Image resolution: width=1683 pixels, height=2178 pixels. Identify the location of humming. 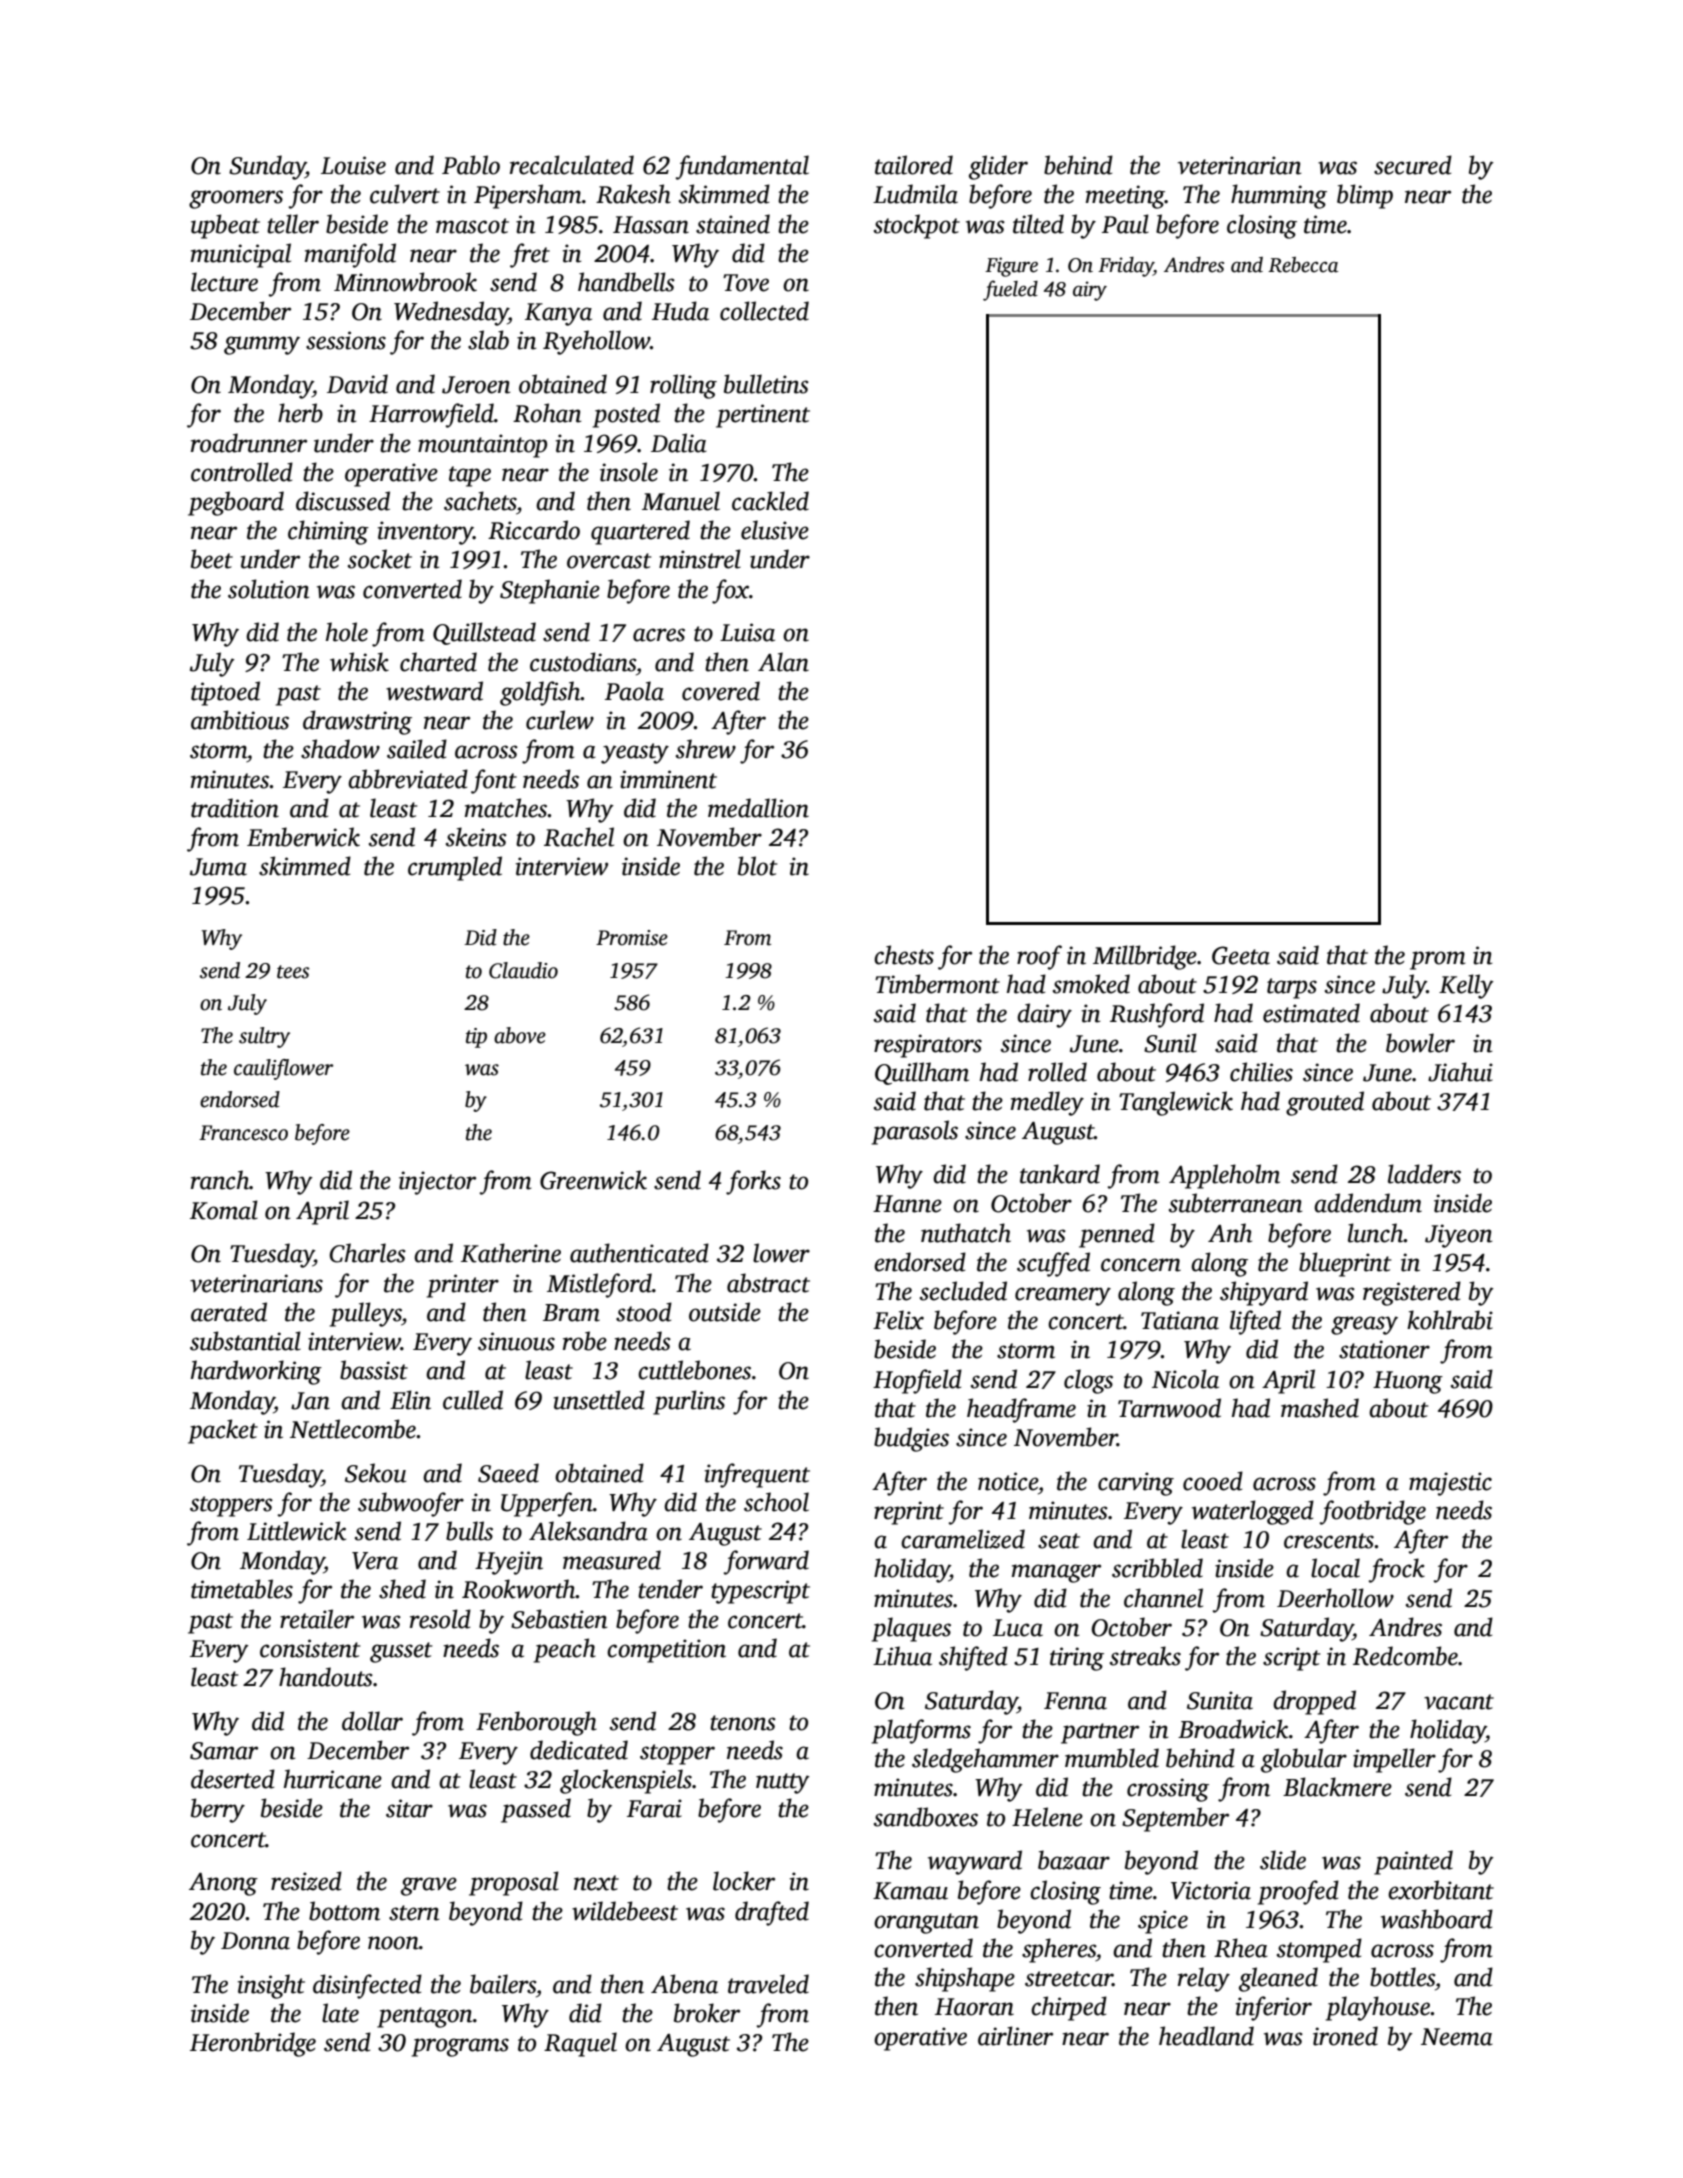
(1279, 196).
